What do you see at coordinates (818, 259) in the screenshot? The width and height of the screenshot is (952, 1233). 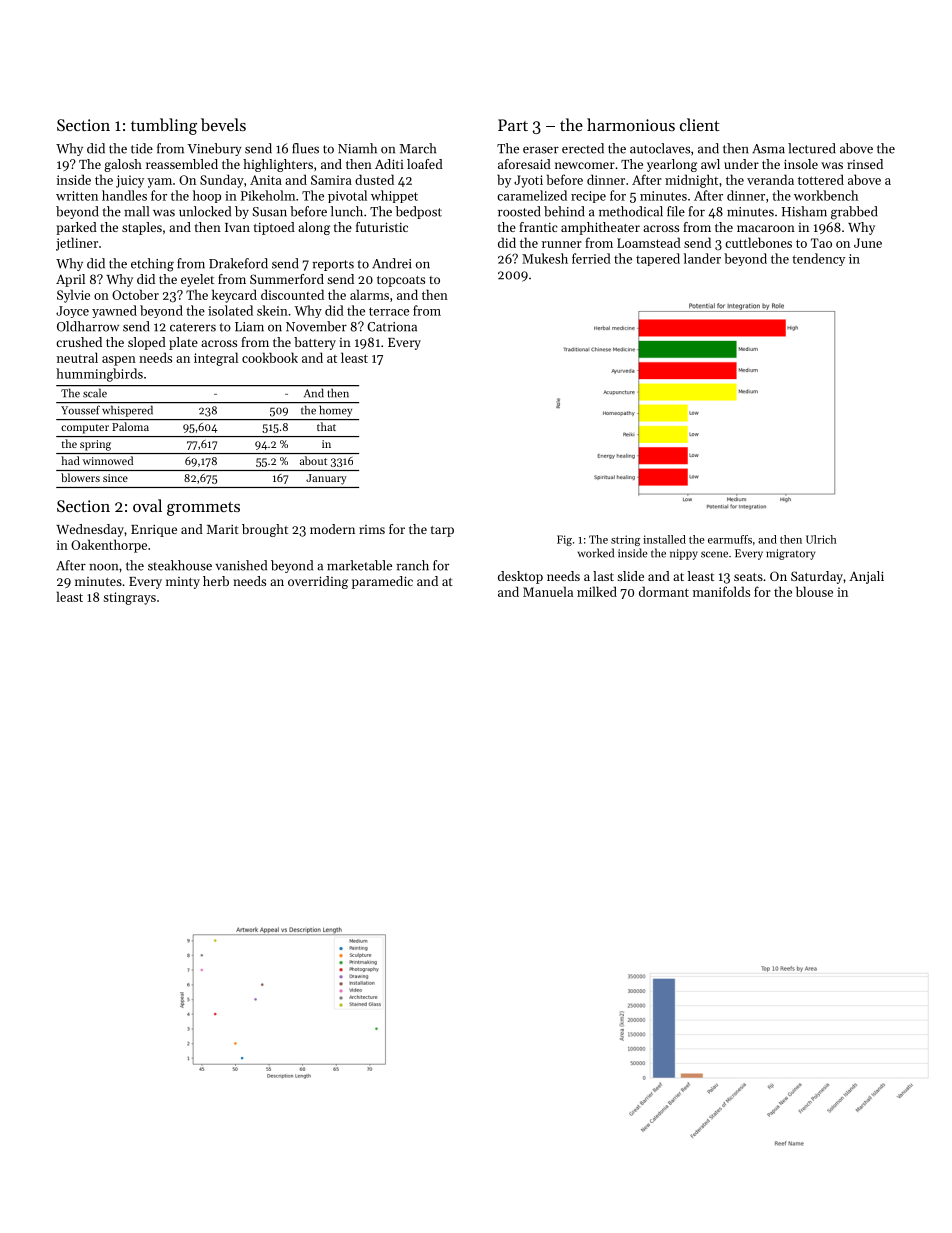 I see `tendency` at bounding box center [818, 259].
